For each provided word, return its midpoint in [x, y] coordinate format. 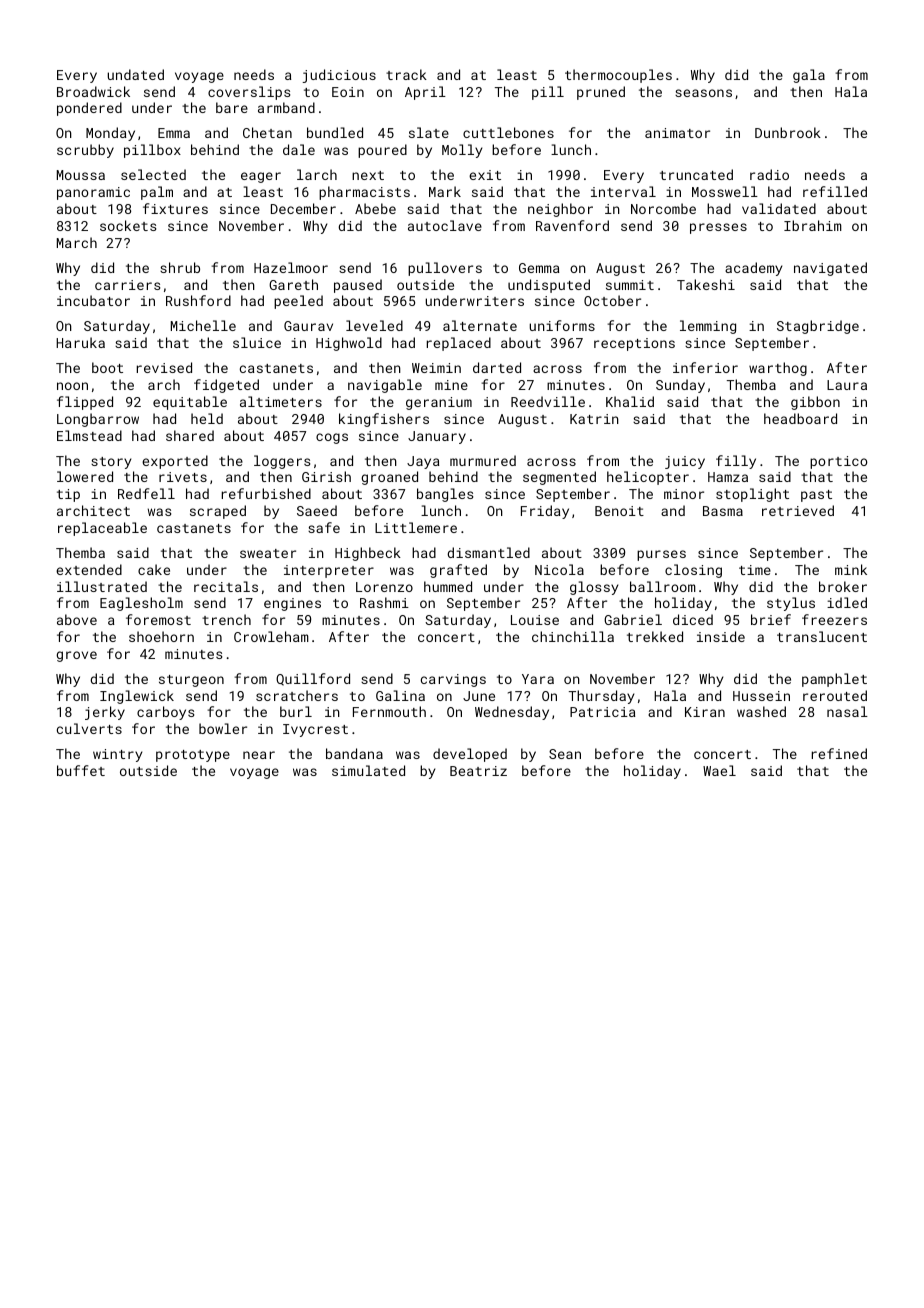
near [259, 755]
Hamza [728, 477]
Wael [719, 770]
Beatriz [478, 771]
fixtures [175, 208]
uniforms [562, 325]
